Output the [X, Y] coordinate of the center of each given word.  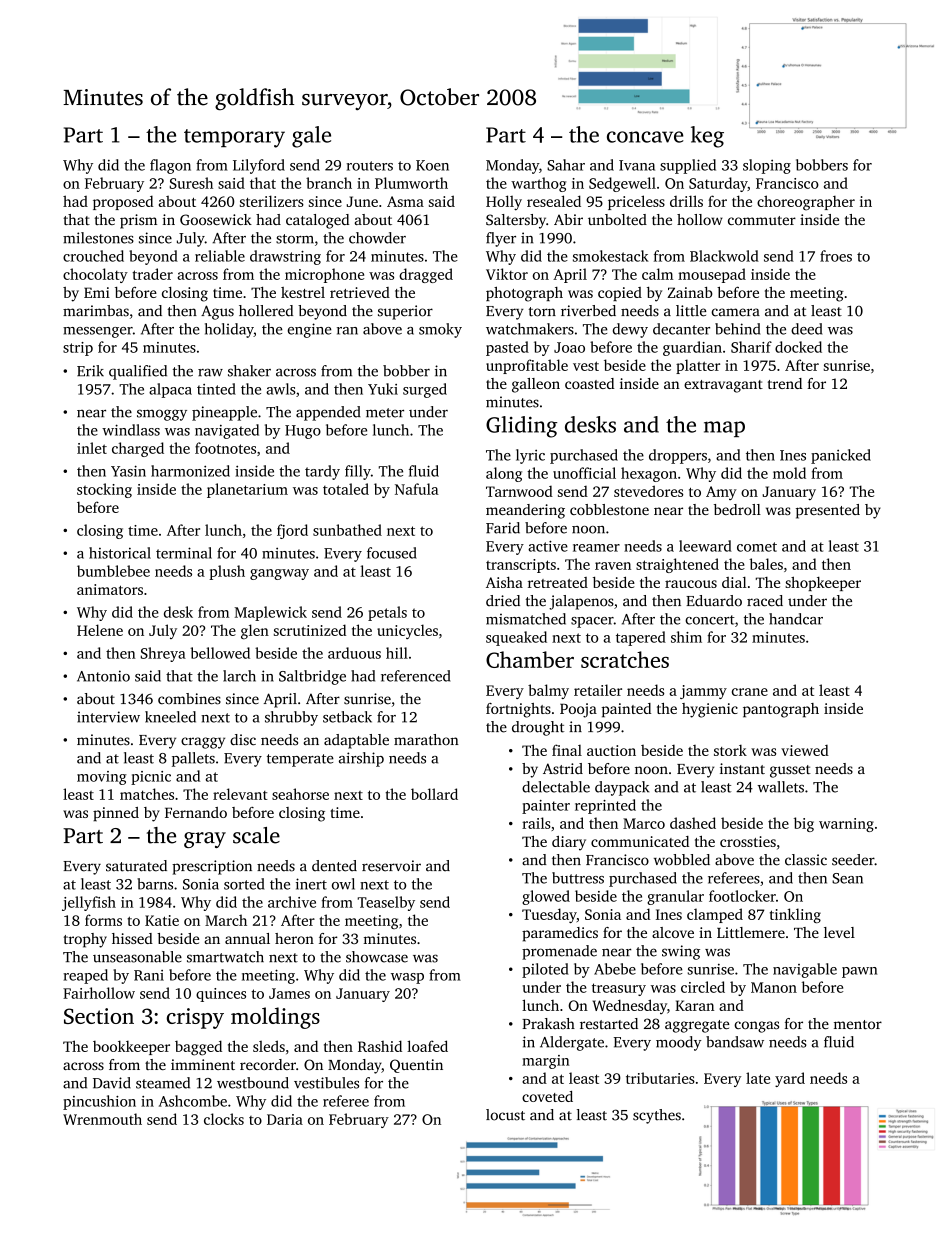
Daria [285, 1119]
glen [255, 632]
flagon [170, 166]
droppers [678, 456]
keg [707, 137]
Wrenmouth [102, 1119]
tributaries [660, 1078]
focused [392, 553]
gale [311, 137]
